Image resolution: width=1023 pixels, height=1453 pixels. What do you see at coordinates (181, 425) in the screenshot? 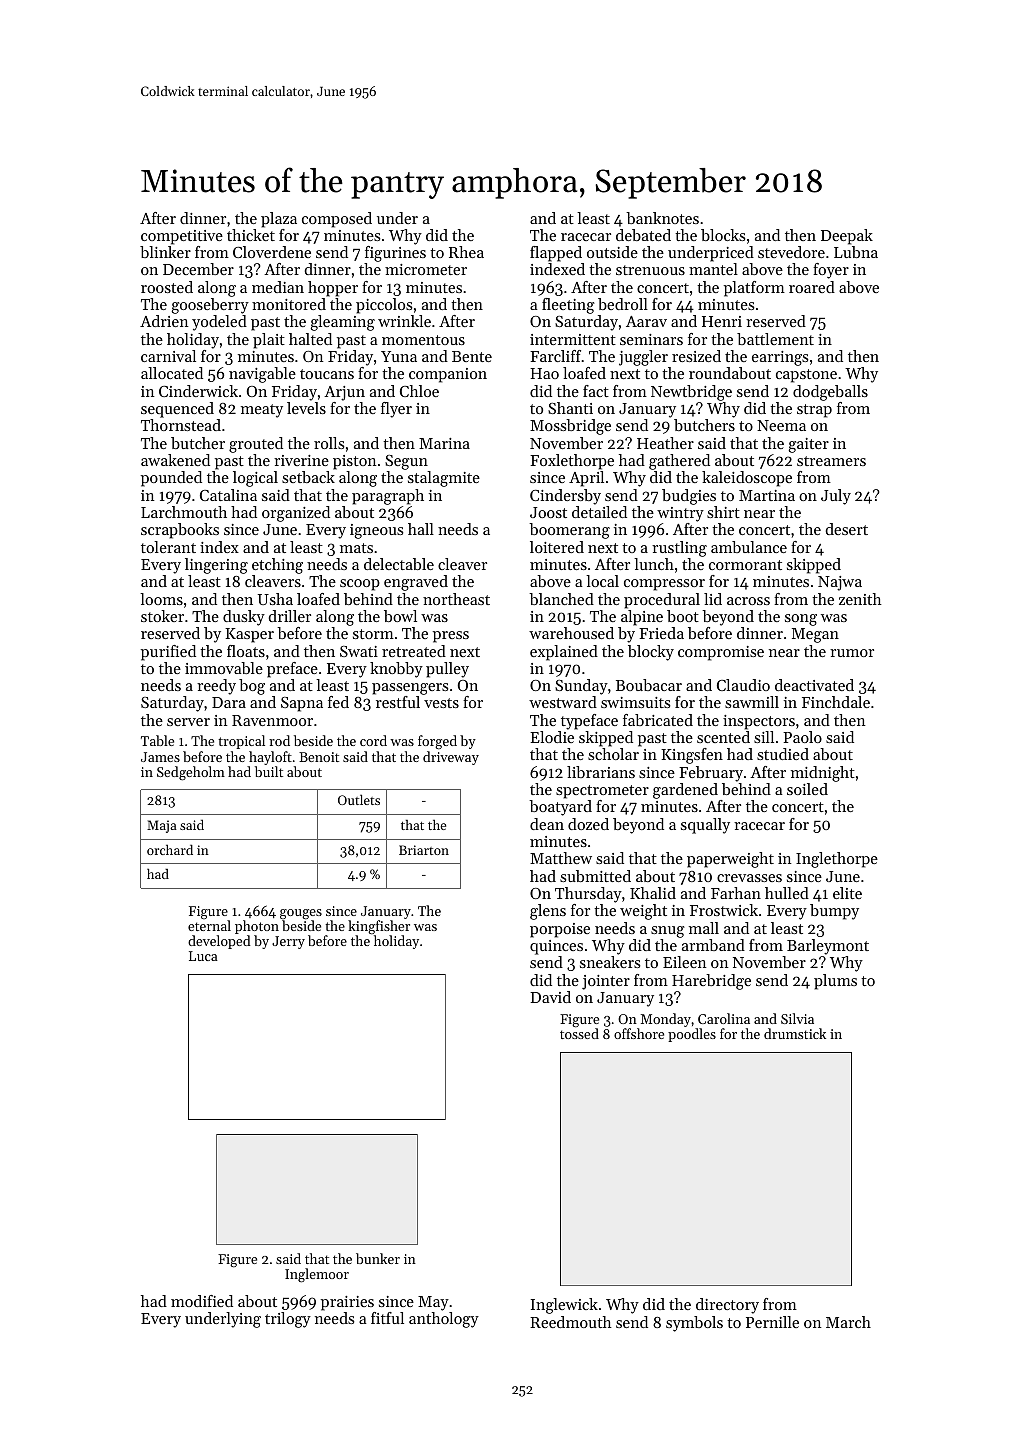
I see `Thornstead` at bounding box center [181, 425].
